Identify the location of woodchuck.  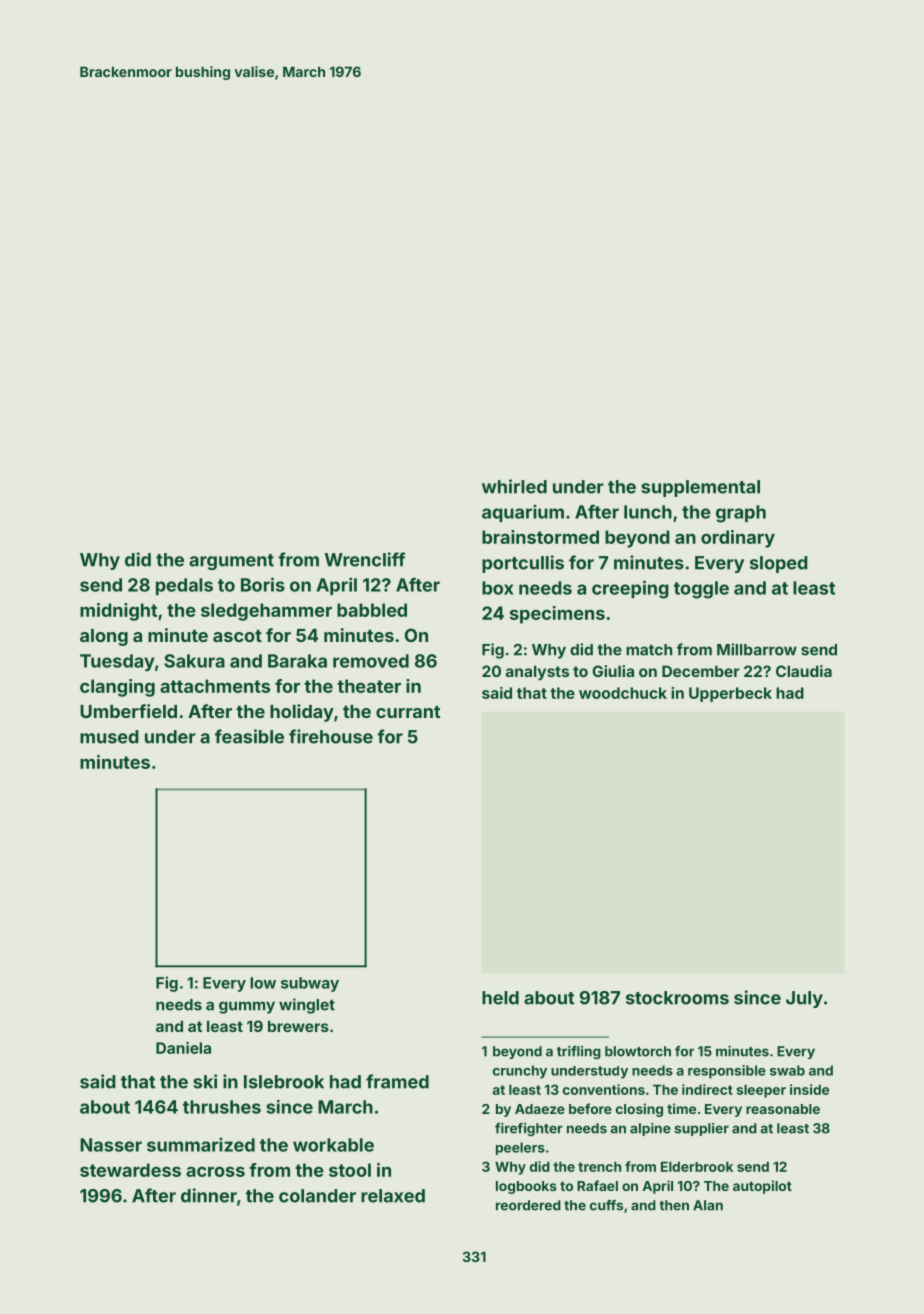
(623, 693).
